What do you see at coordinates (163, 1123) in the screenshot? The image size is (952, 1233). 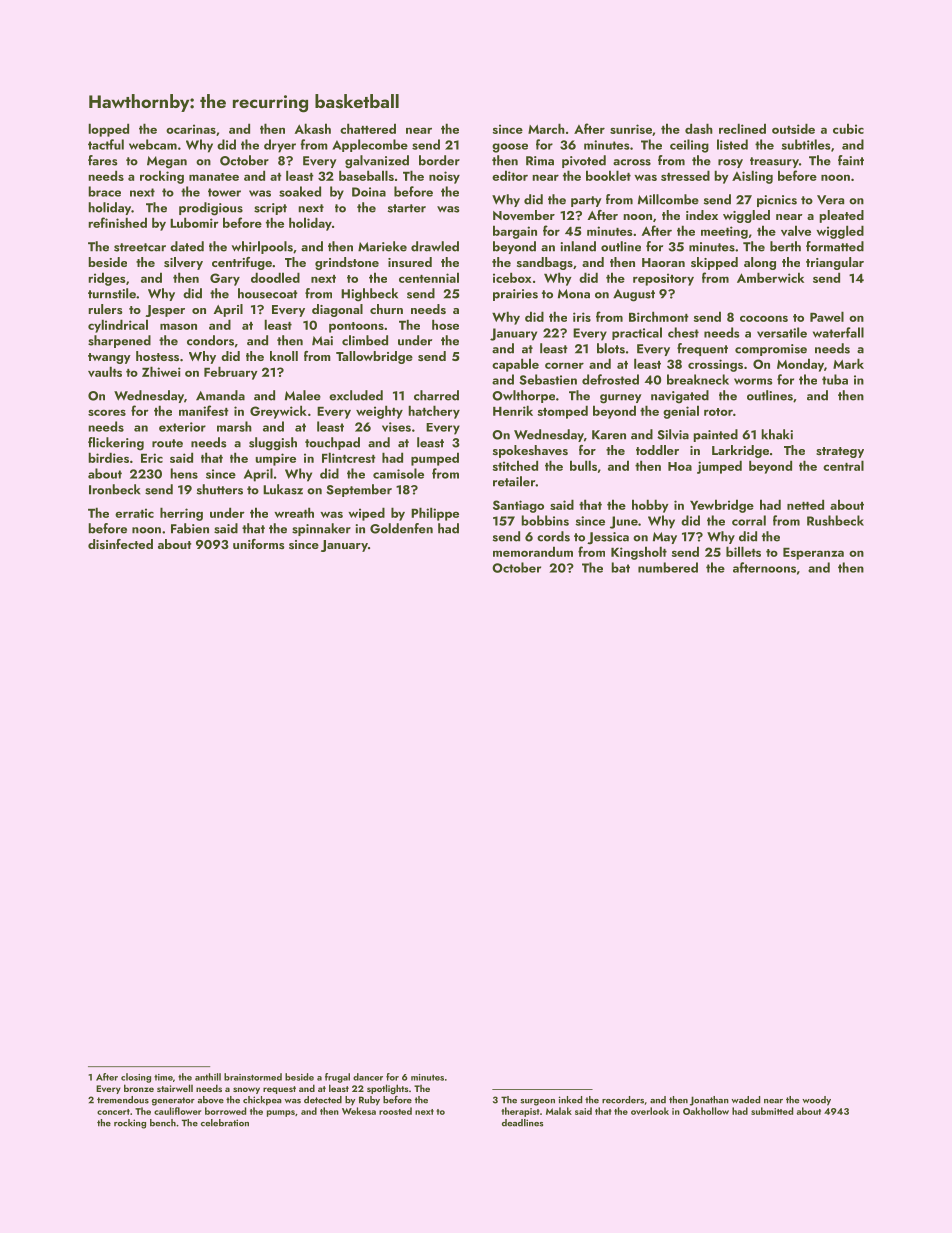 I see `bench` at bounding box center [163, 1123].
